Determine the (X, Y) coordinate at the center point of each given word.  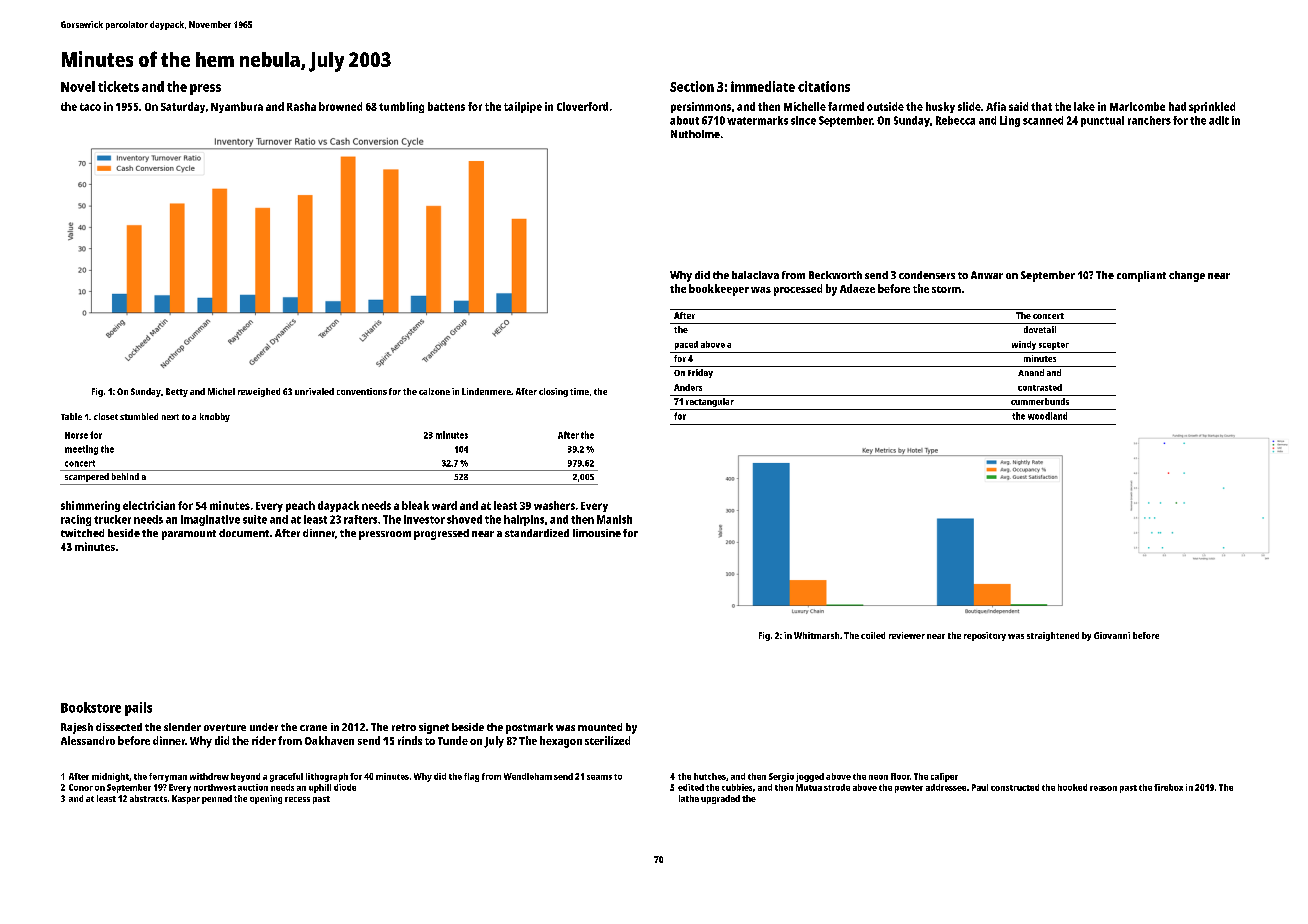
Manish (614, 519)
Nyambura (237, 107)
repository (985, 636)
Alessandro (88, 740)
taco (90, 107)
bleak (415, 505)
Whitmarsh (816, 635)
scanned (1043, 120)
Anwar (987, 275)
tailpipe (523, 107)
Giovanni (1112, 635)
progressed (441, 534)
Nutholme (695, 134)
